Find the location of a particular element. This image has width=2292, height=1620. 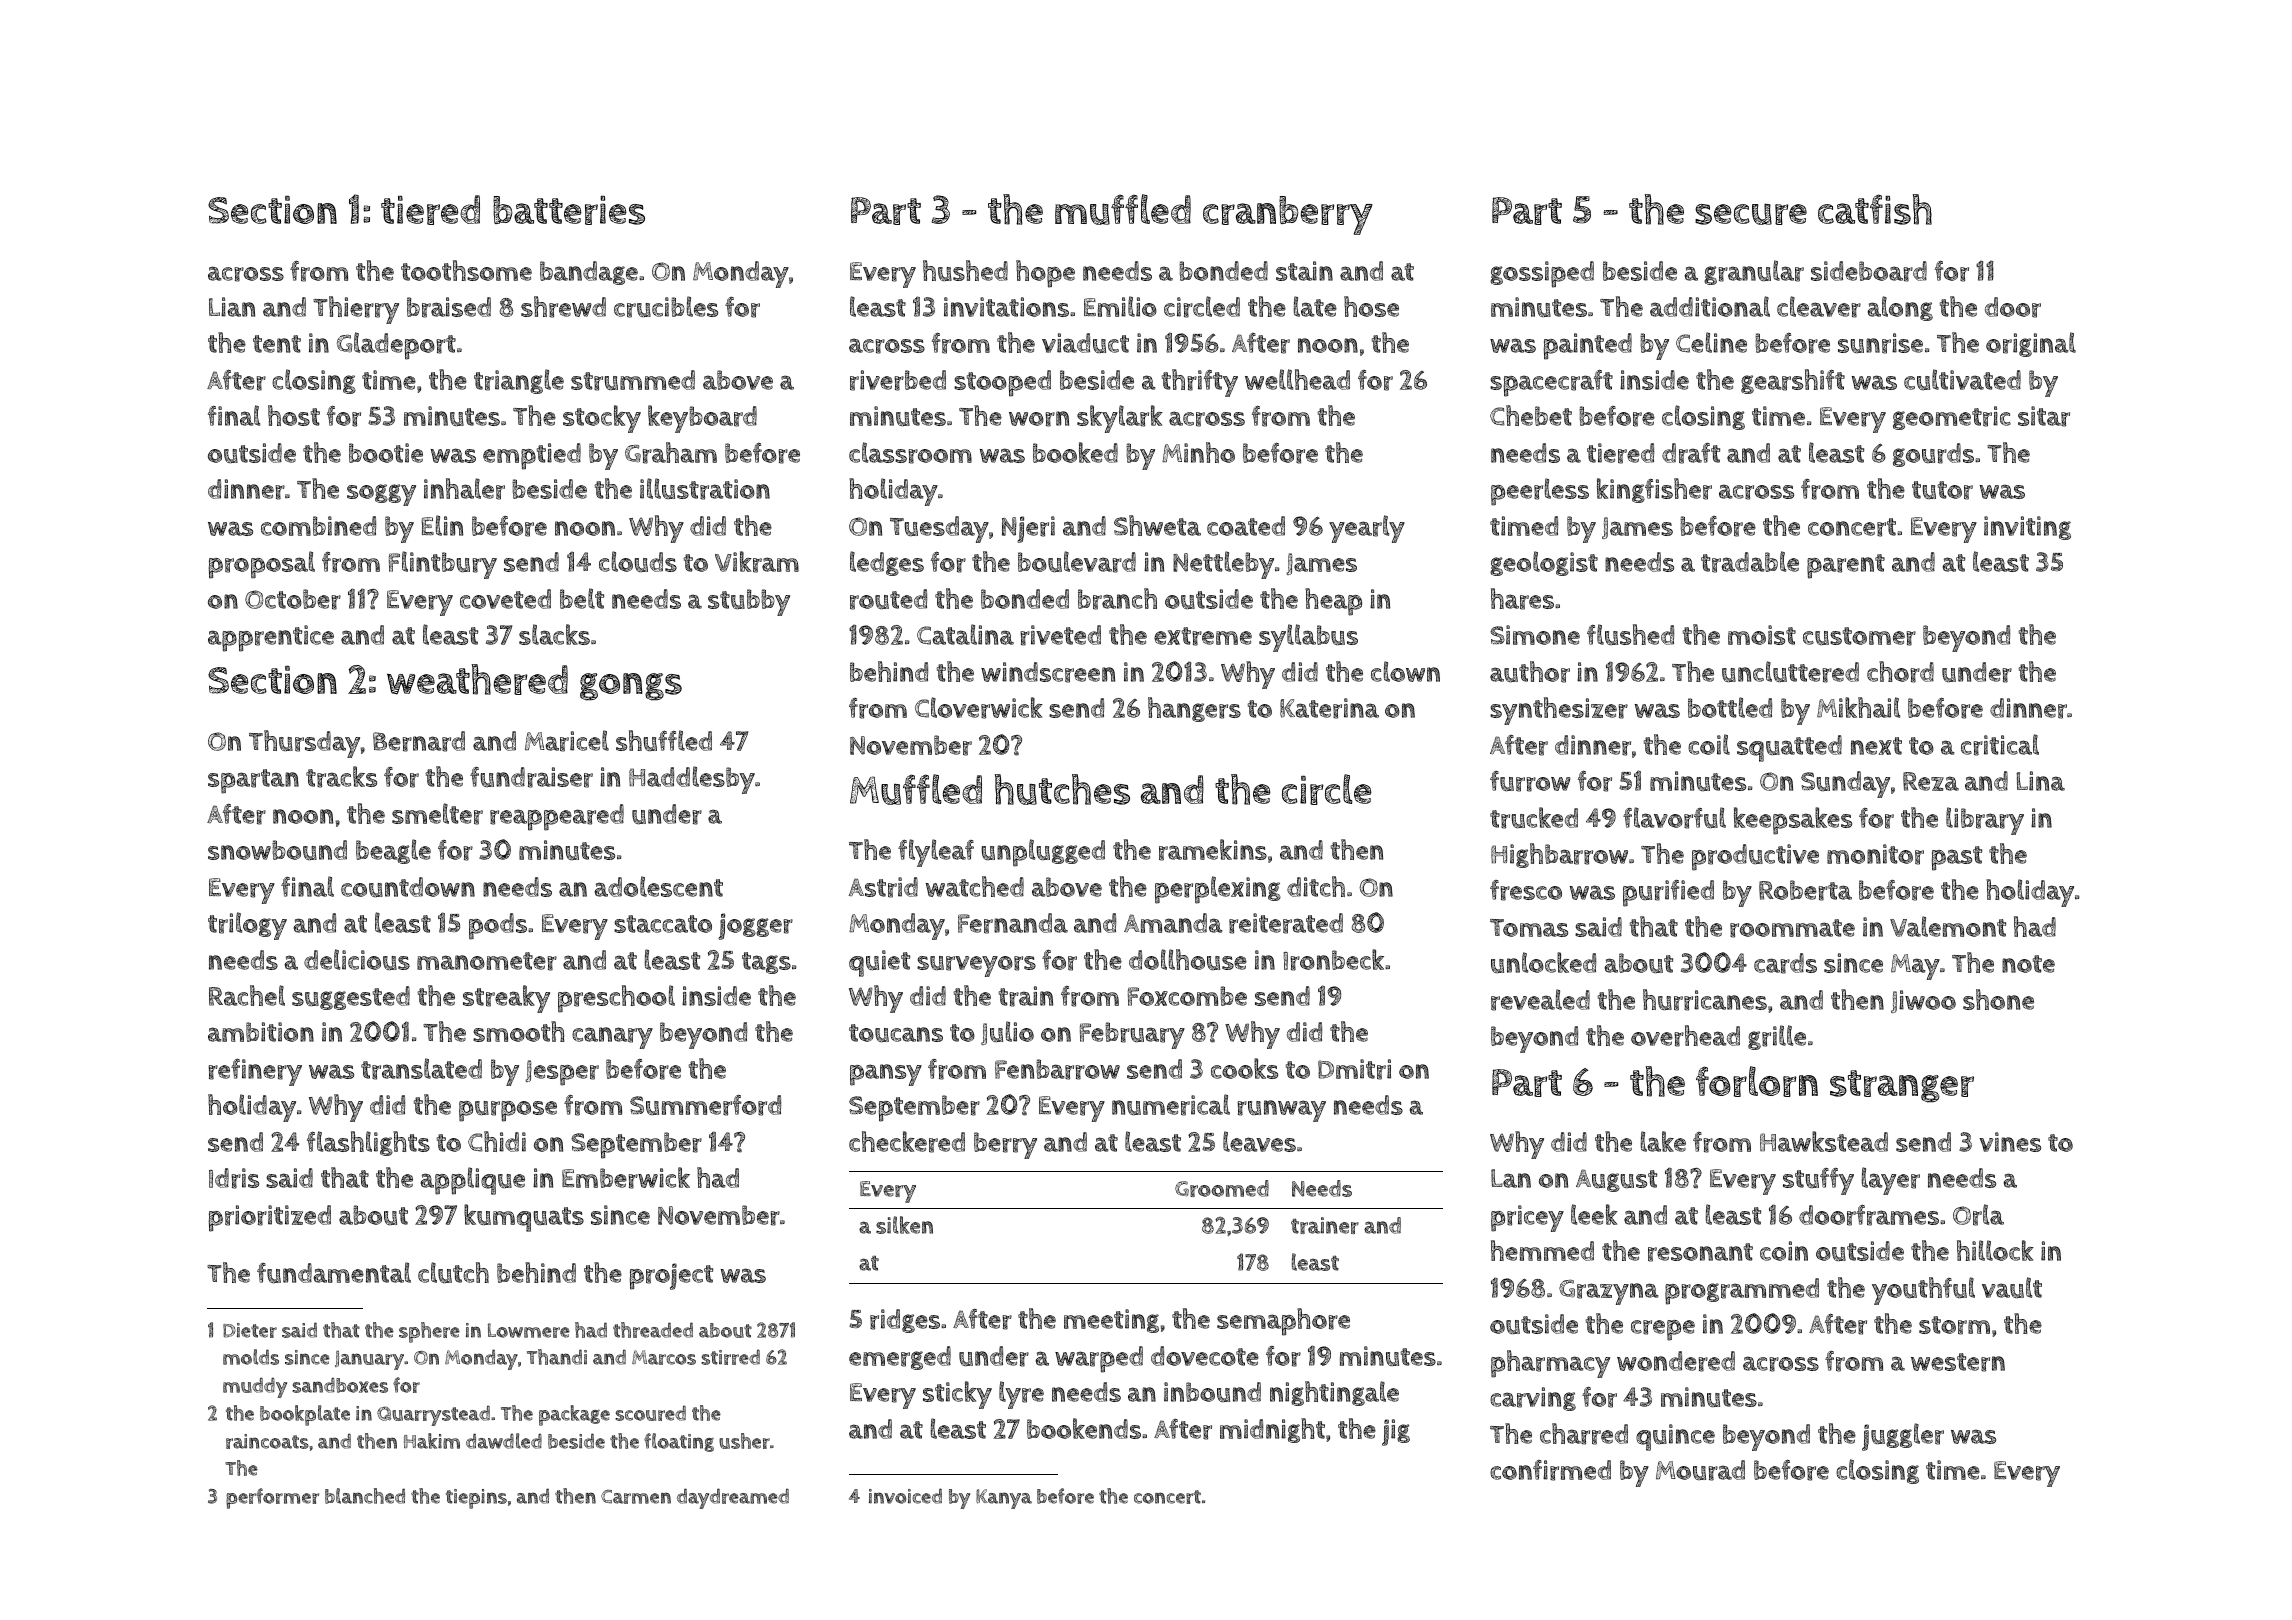

Thursday is located at coordinates (305, 744).
